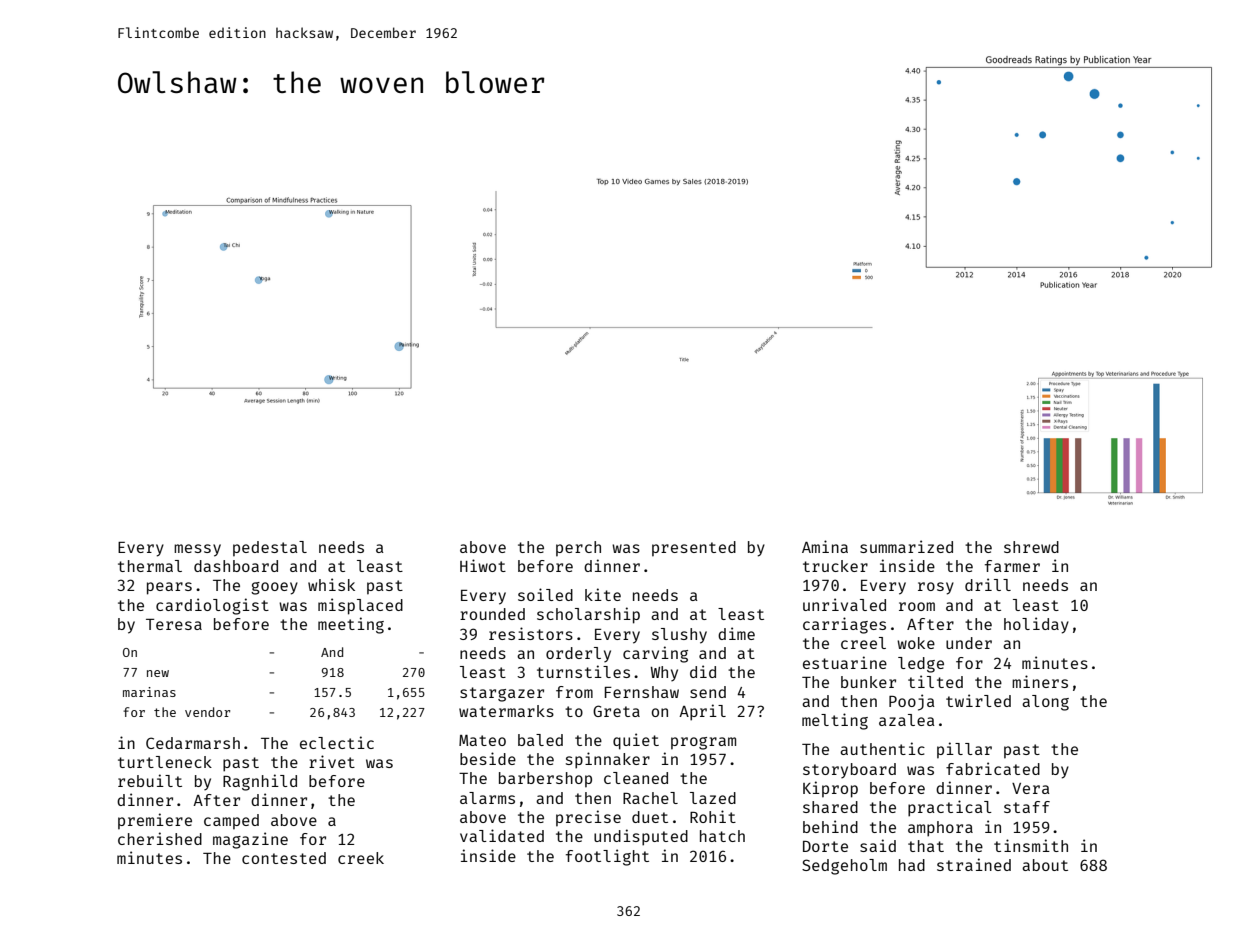 This page has height=952, width=1233. Describe the element at coordinates (483, 565) in the page. I see `Hiwot` at that location.
